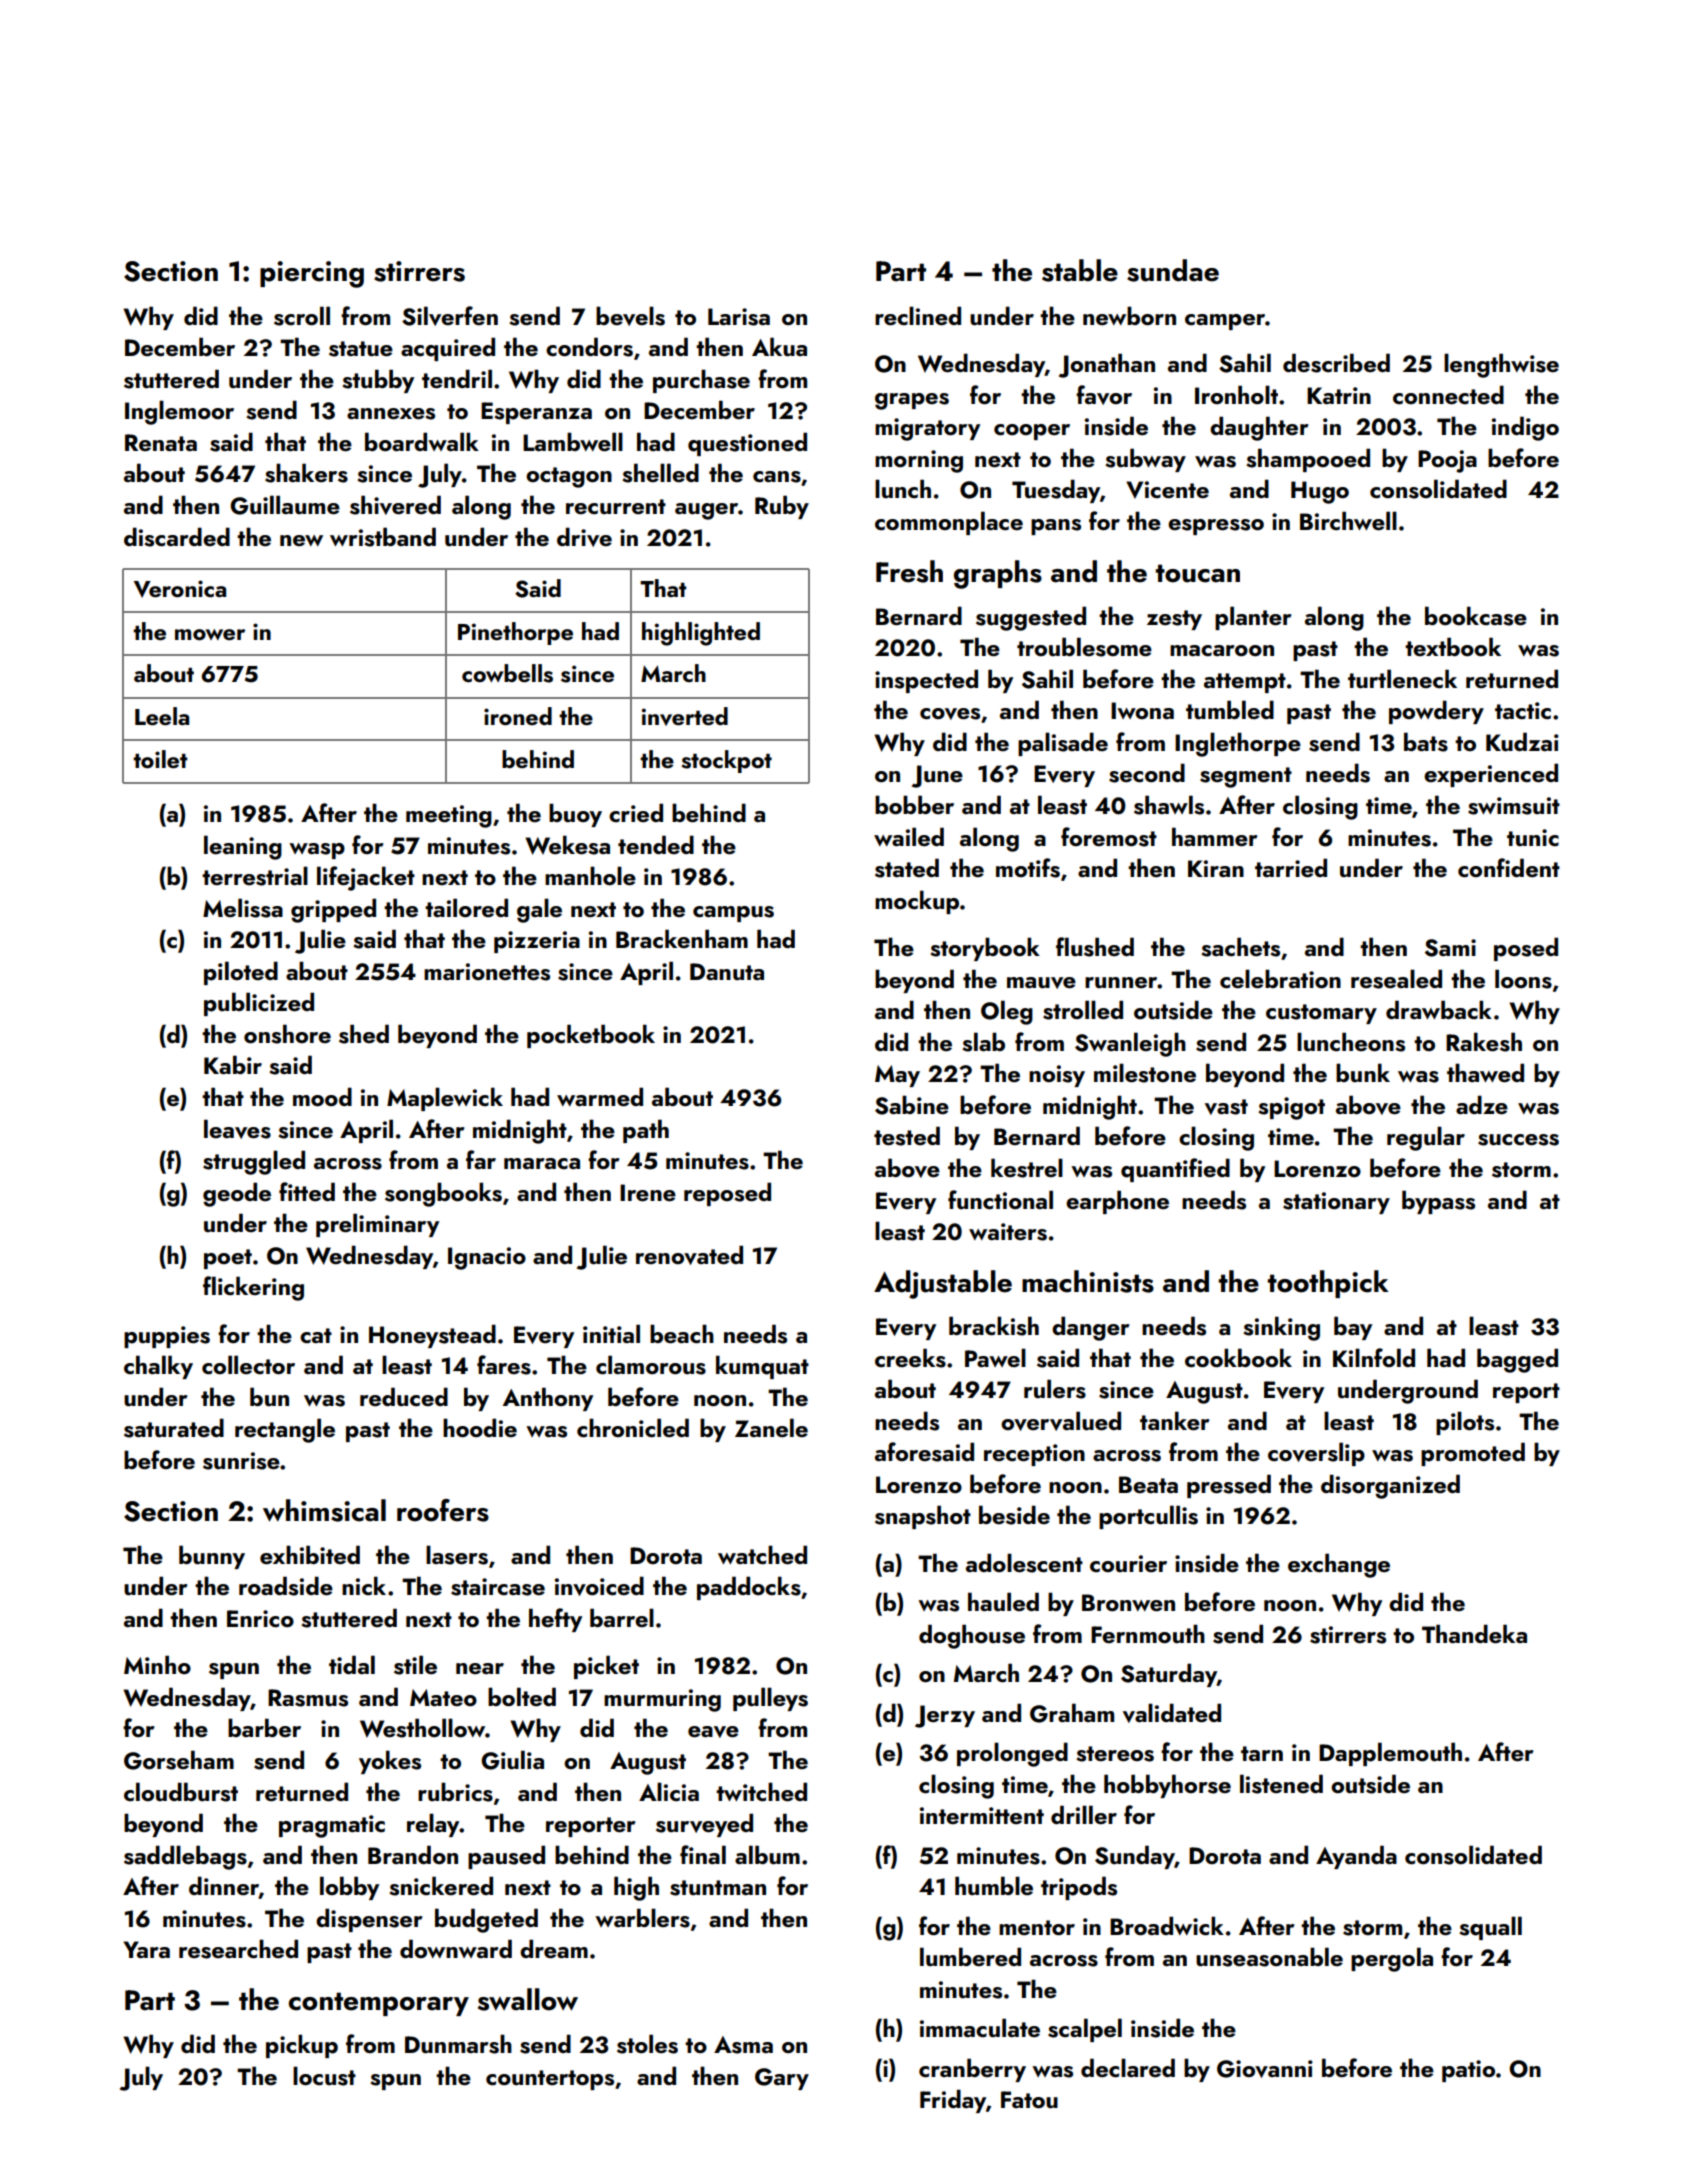  What do you see at coordinates (537, 942) in the screenshot?
I see `pizzeria` at bounding box center [537, 942].
